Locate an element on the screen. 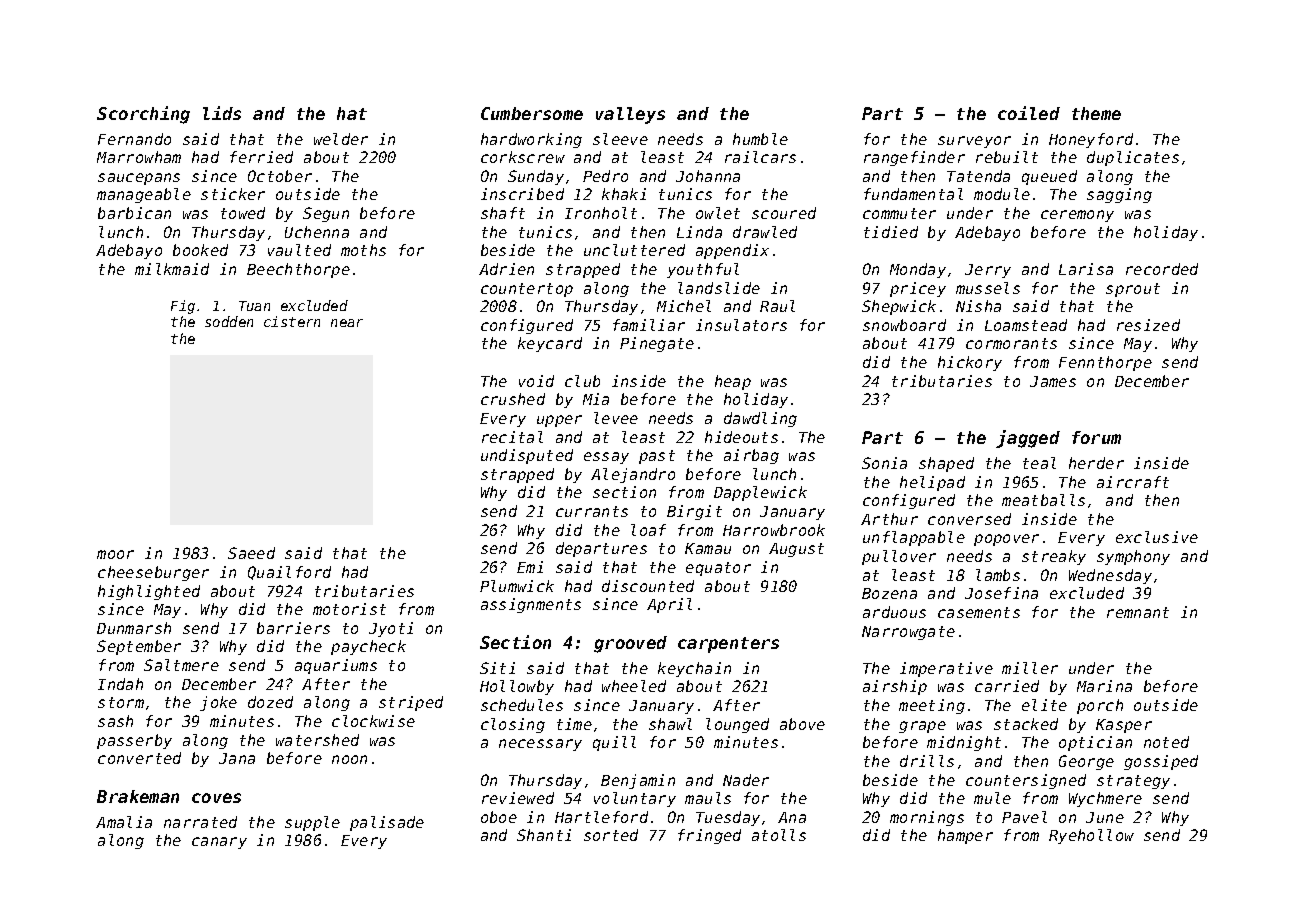 Image resolution: width=1308 pixels, height=924 pixels. Emi is located at coordinates (530, 567).
